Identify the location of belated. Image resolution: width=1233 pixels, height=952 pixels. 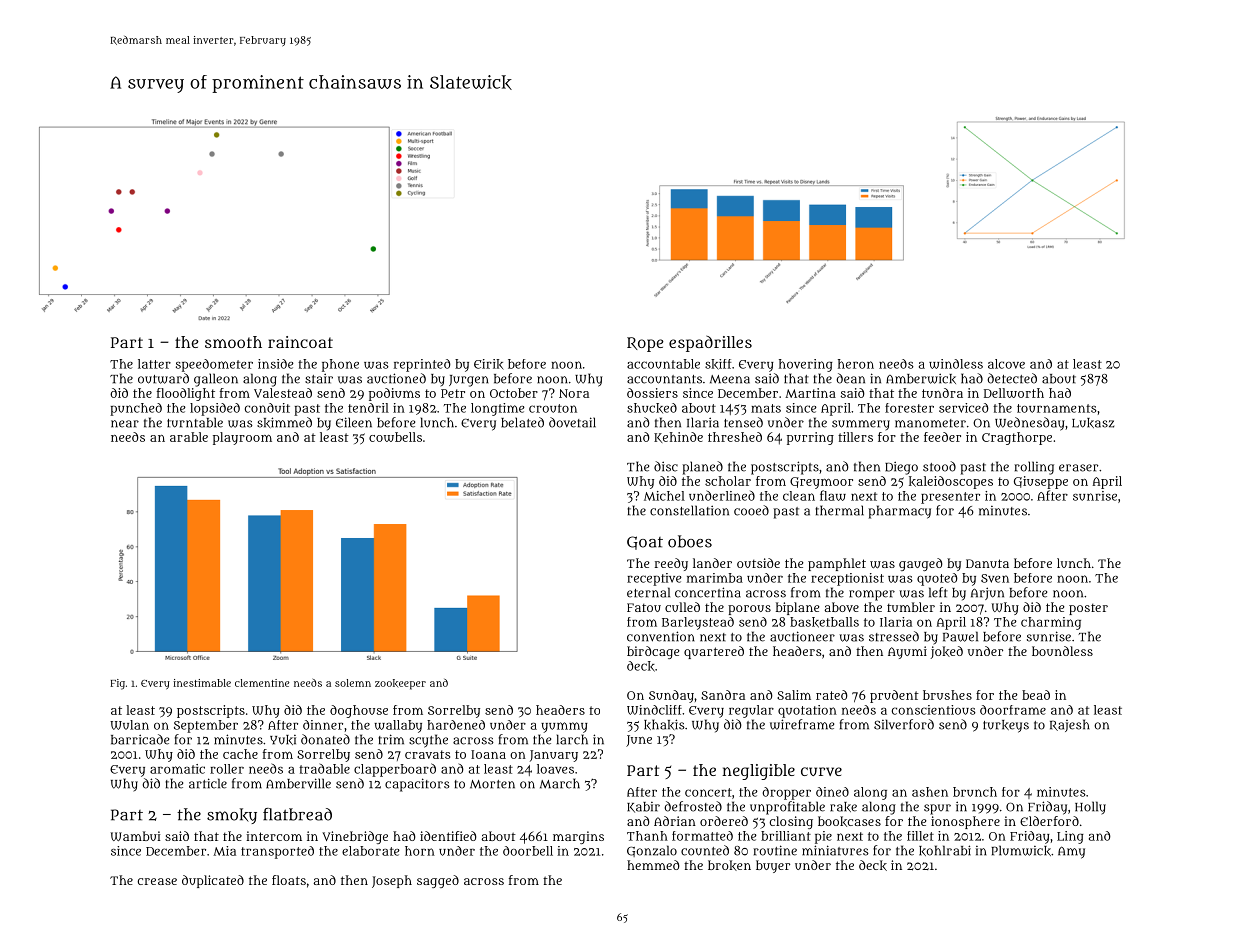
(522, 422).
